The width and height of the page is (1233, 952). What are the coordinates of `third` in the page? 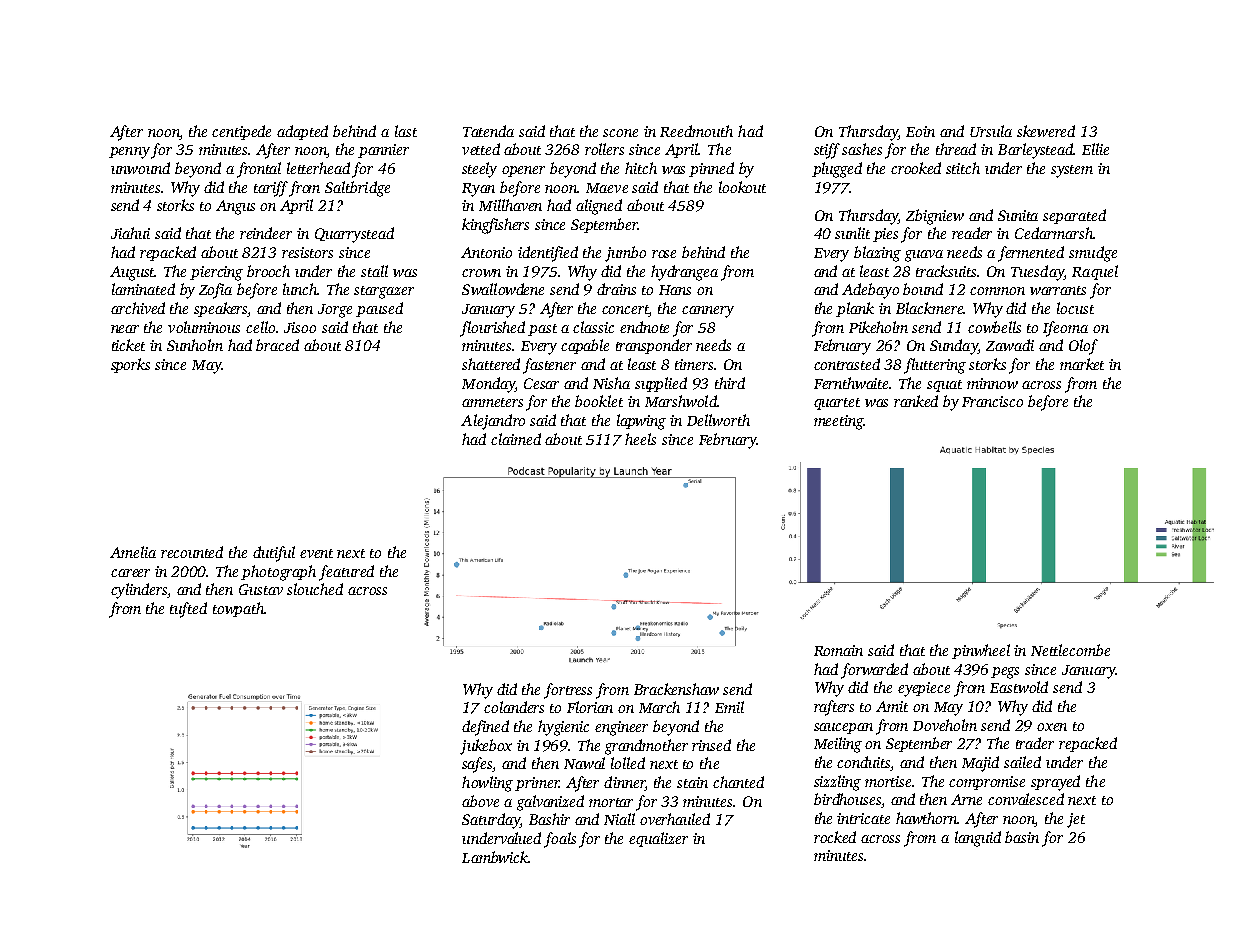 It's located at (730, 383).
